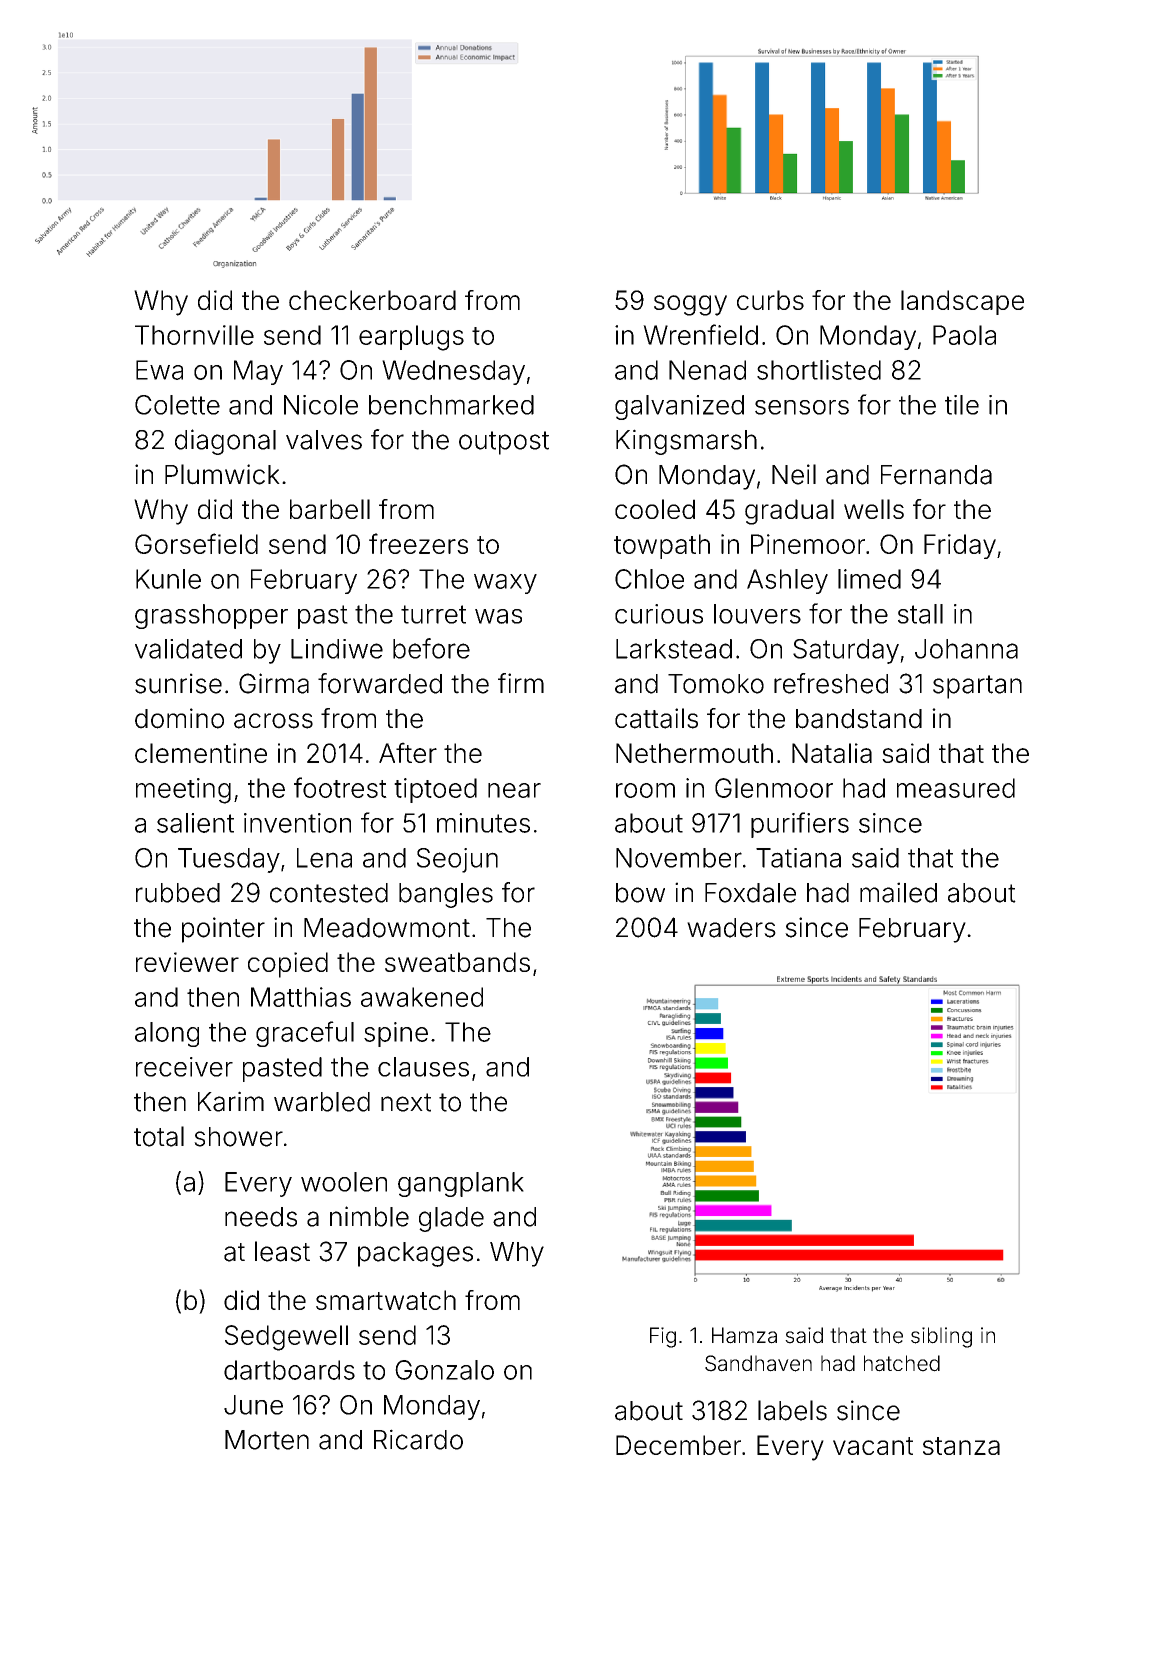 This screenshot has height=1654, width=1165. I want to click on Thornville, so click(194, 335).
